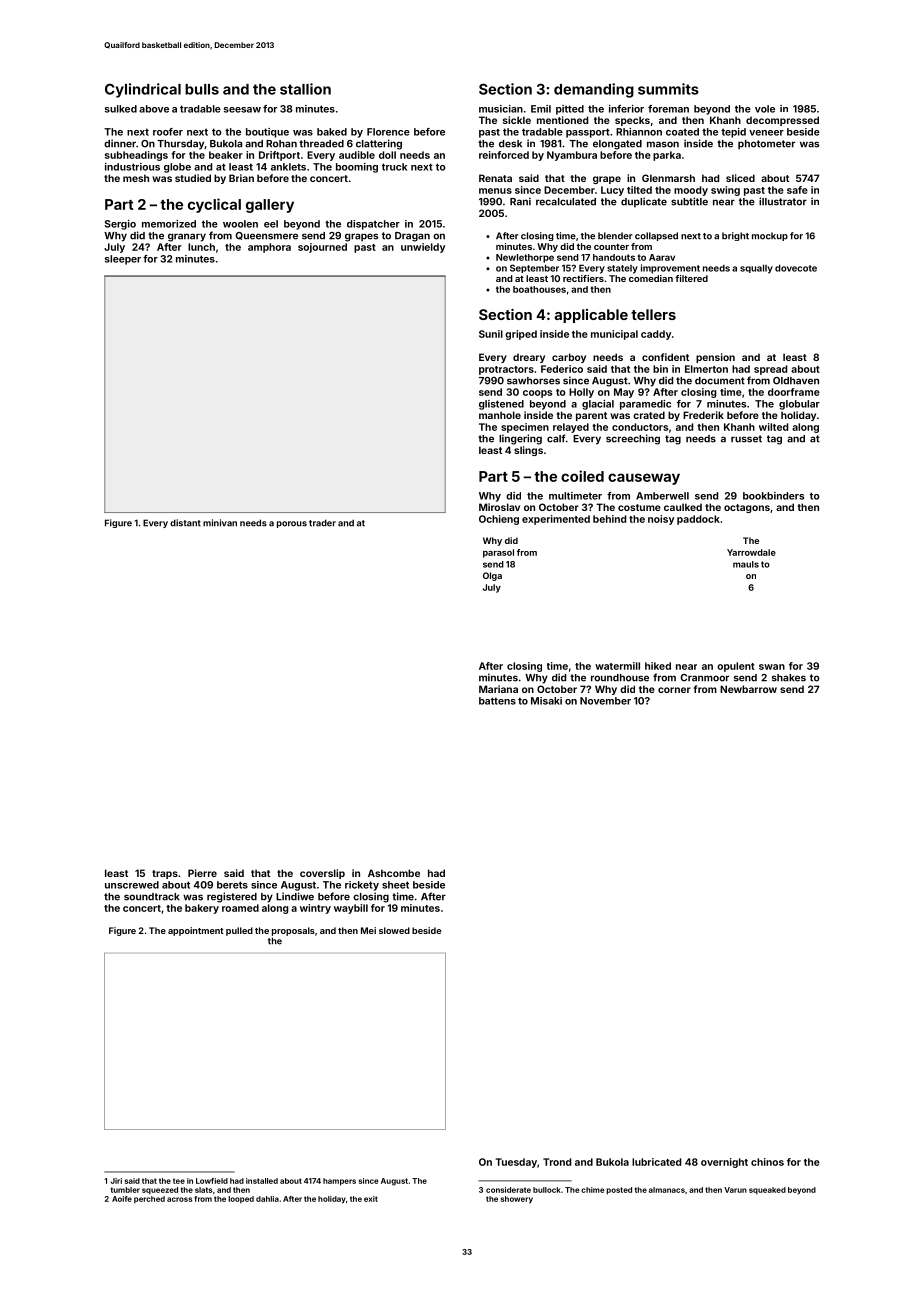 Image resolution: width=924 pixels, height=1308 pixels. I want to click on exit, so click(371, 1199).
